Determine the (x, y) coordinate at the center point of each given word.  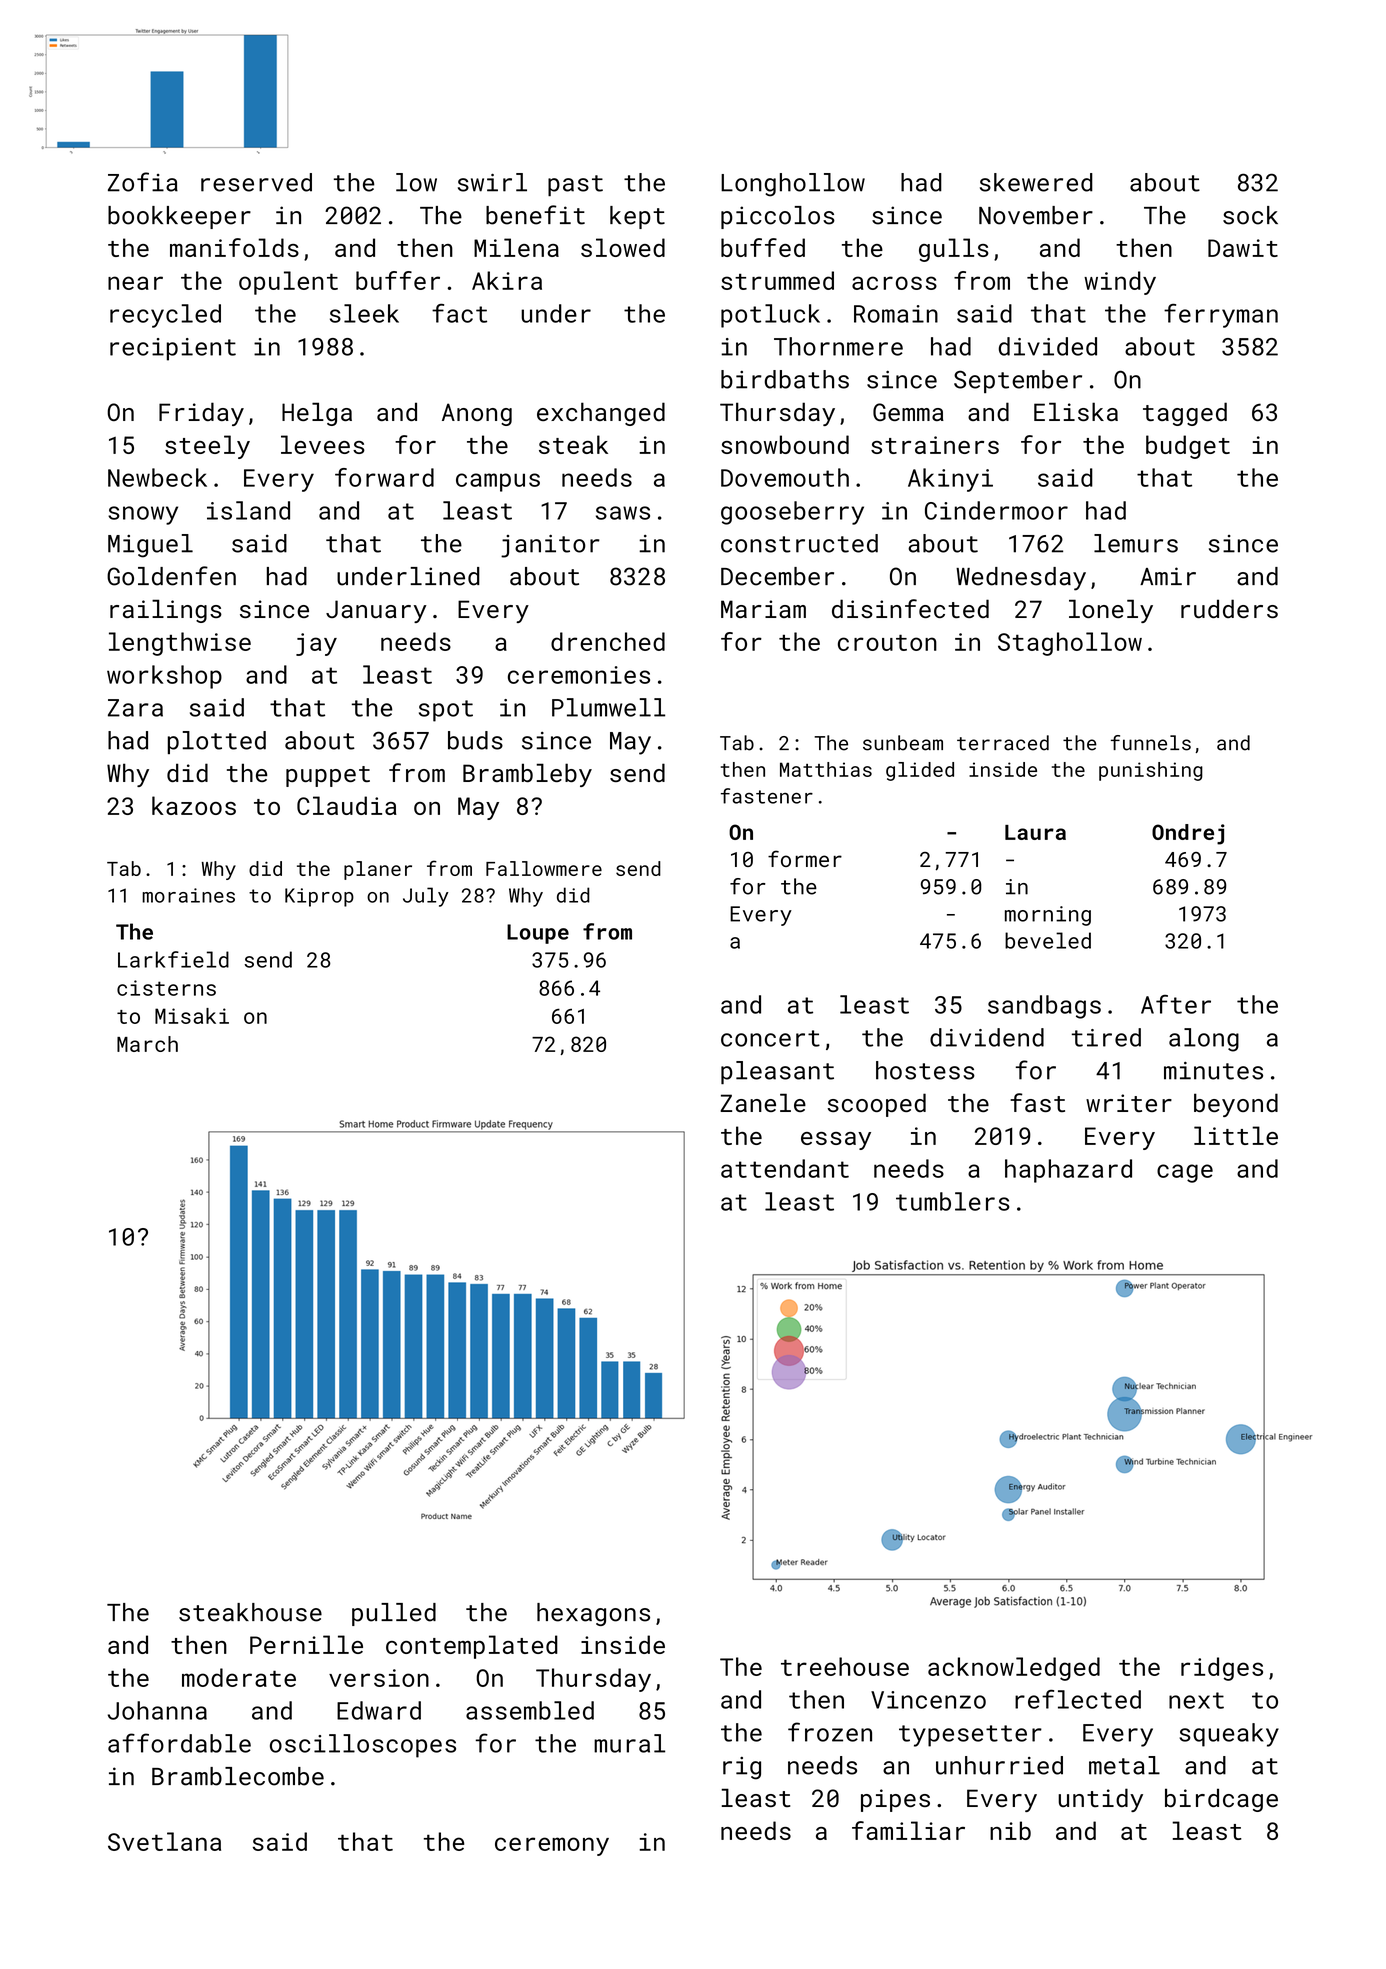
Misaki (192, 1016)
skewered (1036, 182)
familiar (908, 1830)
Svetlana (164, 1841)
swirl (492, 182)
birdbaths (785, 379)
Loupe (538, 934)
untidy (1100, 1800)
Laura (1035, 832)
